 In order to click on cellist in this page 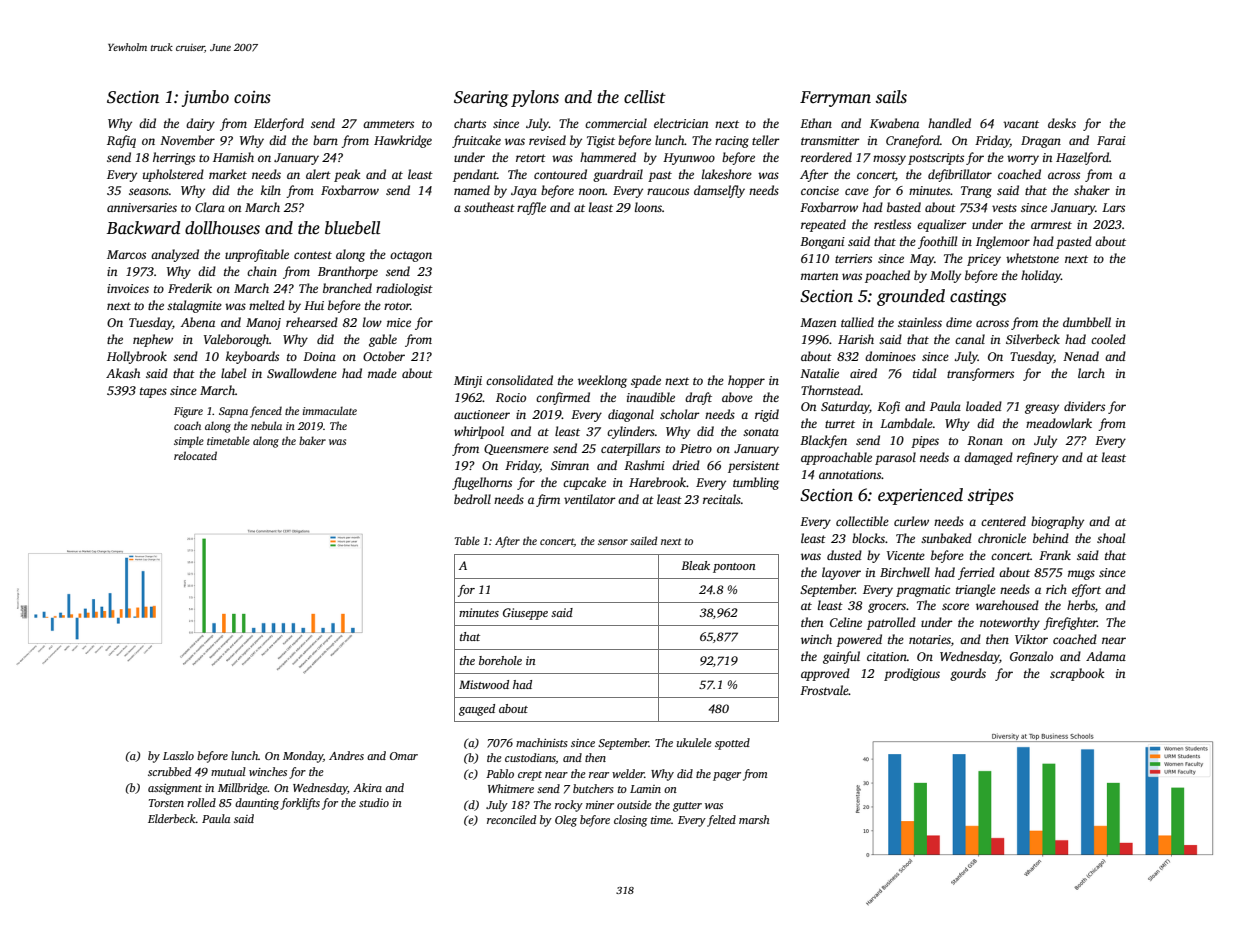, I will do `click(645, 97)`.
